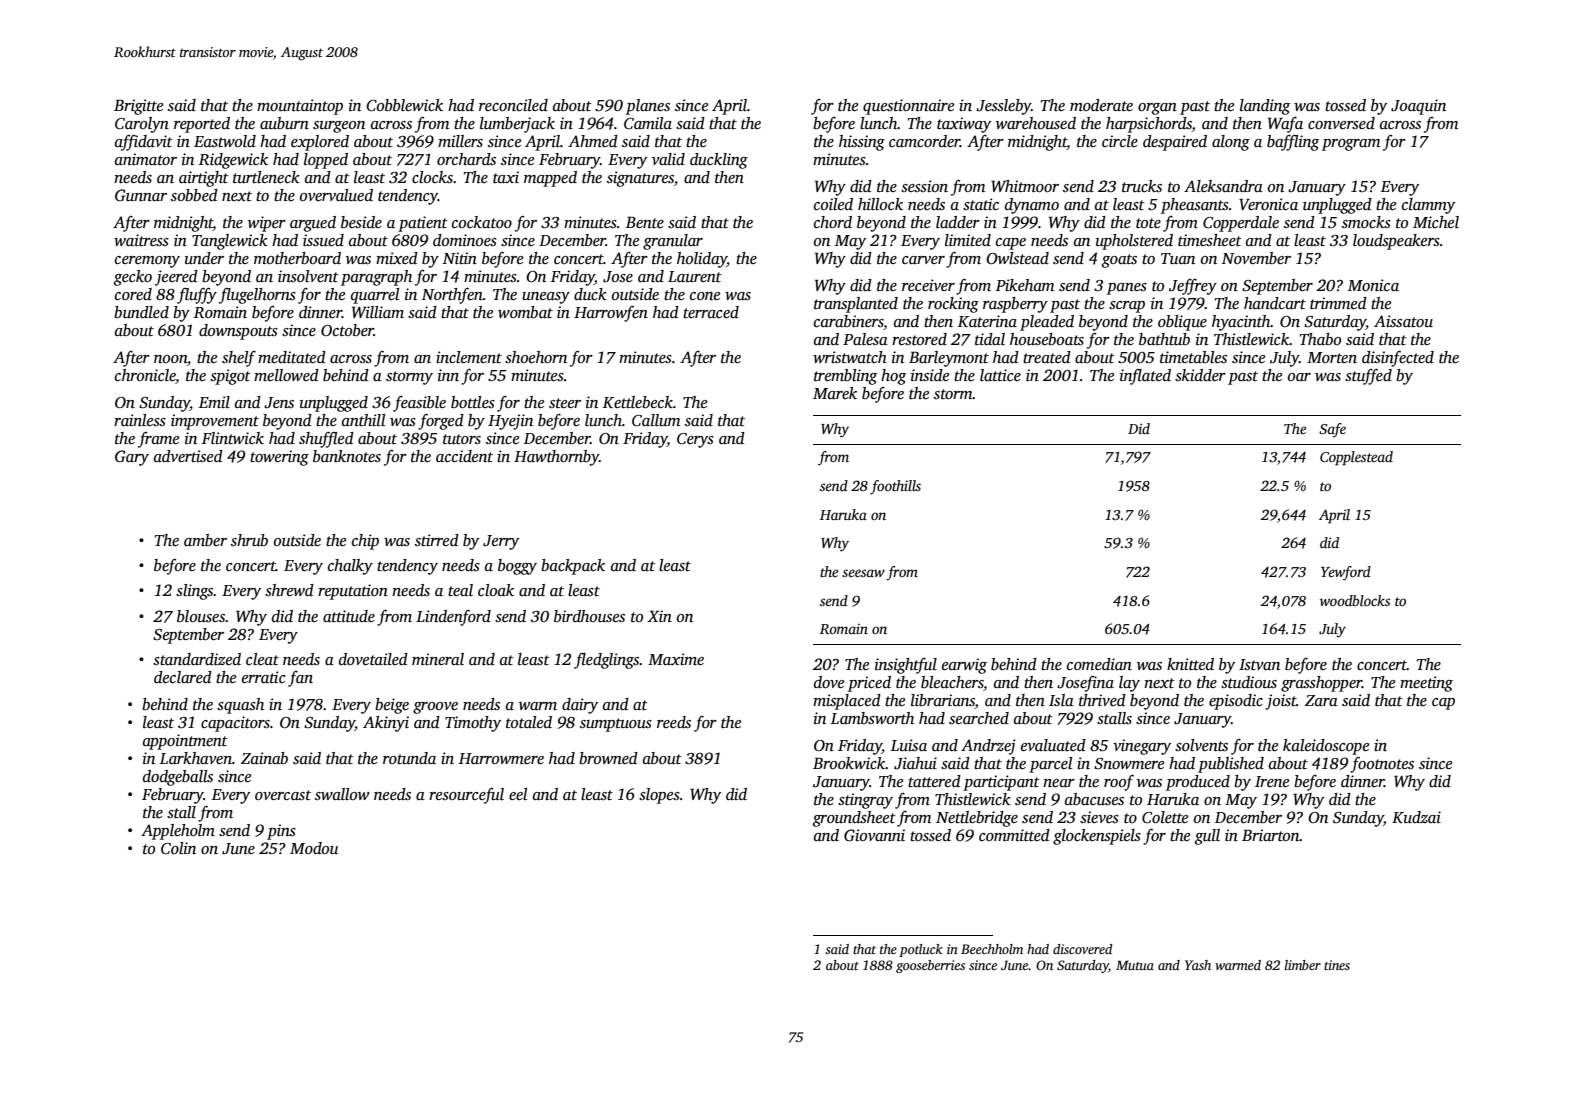 The height and width of the screenshot is (1114, 1576). I want to click on Cerys, so click(695, 440).
